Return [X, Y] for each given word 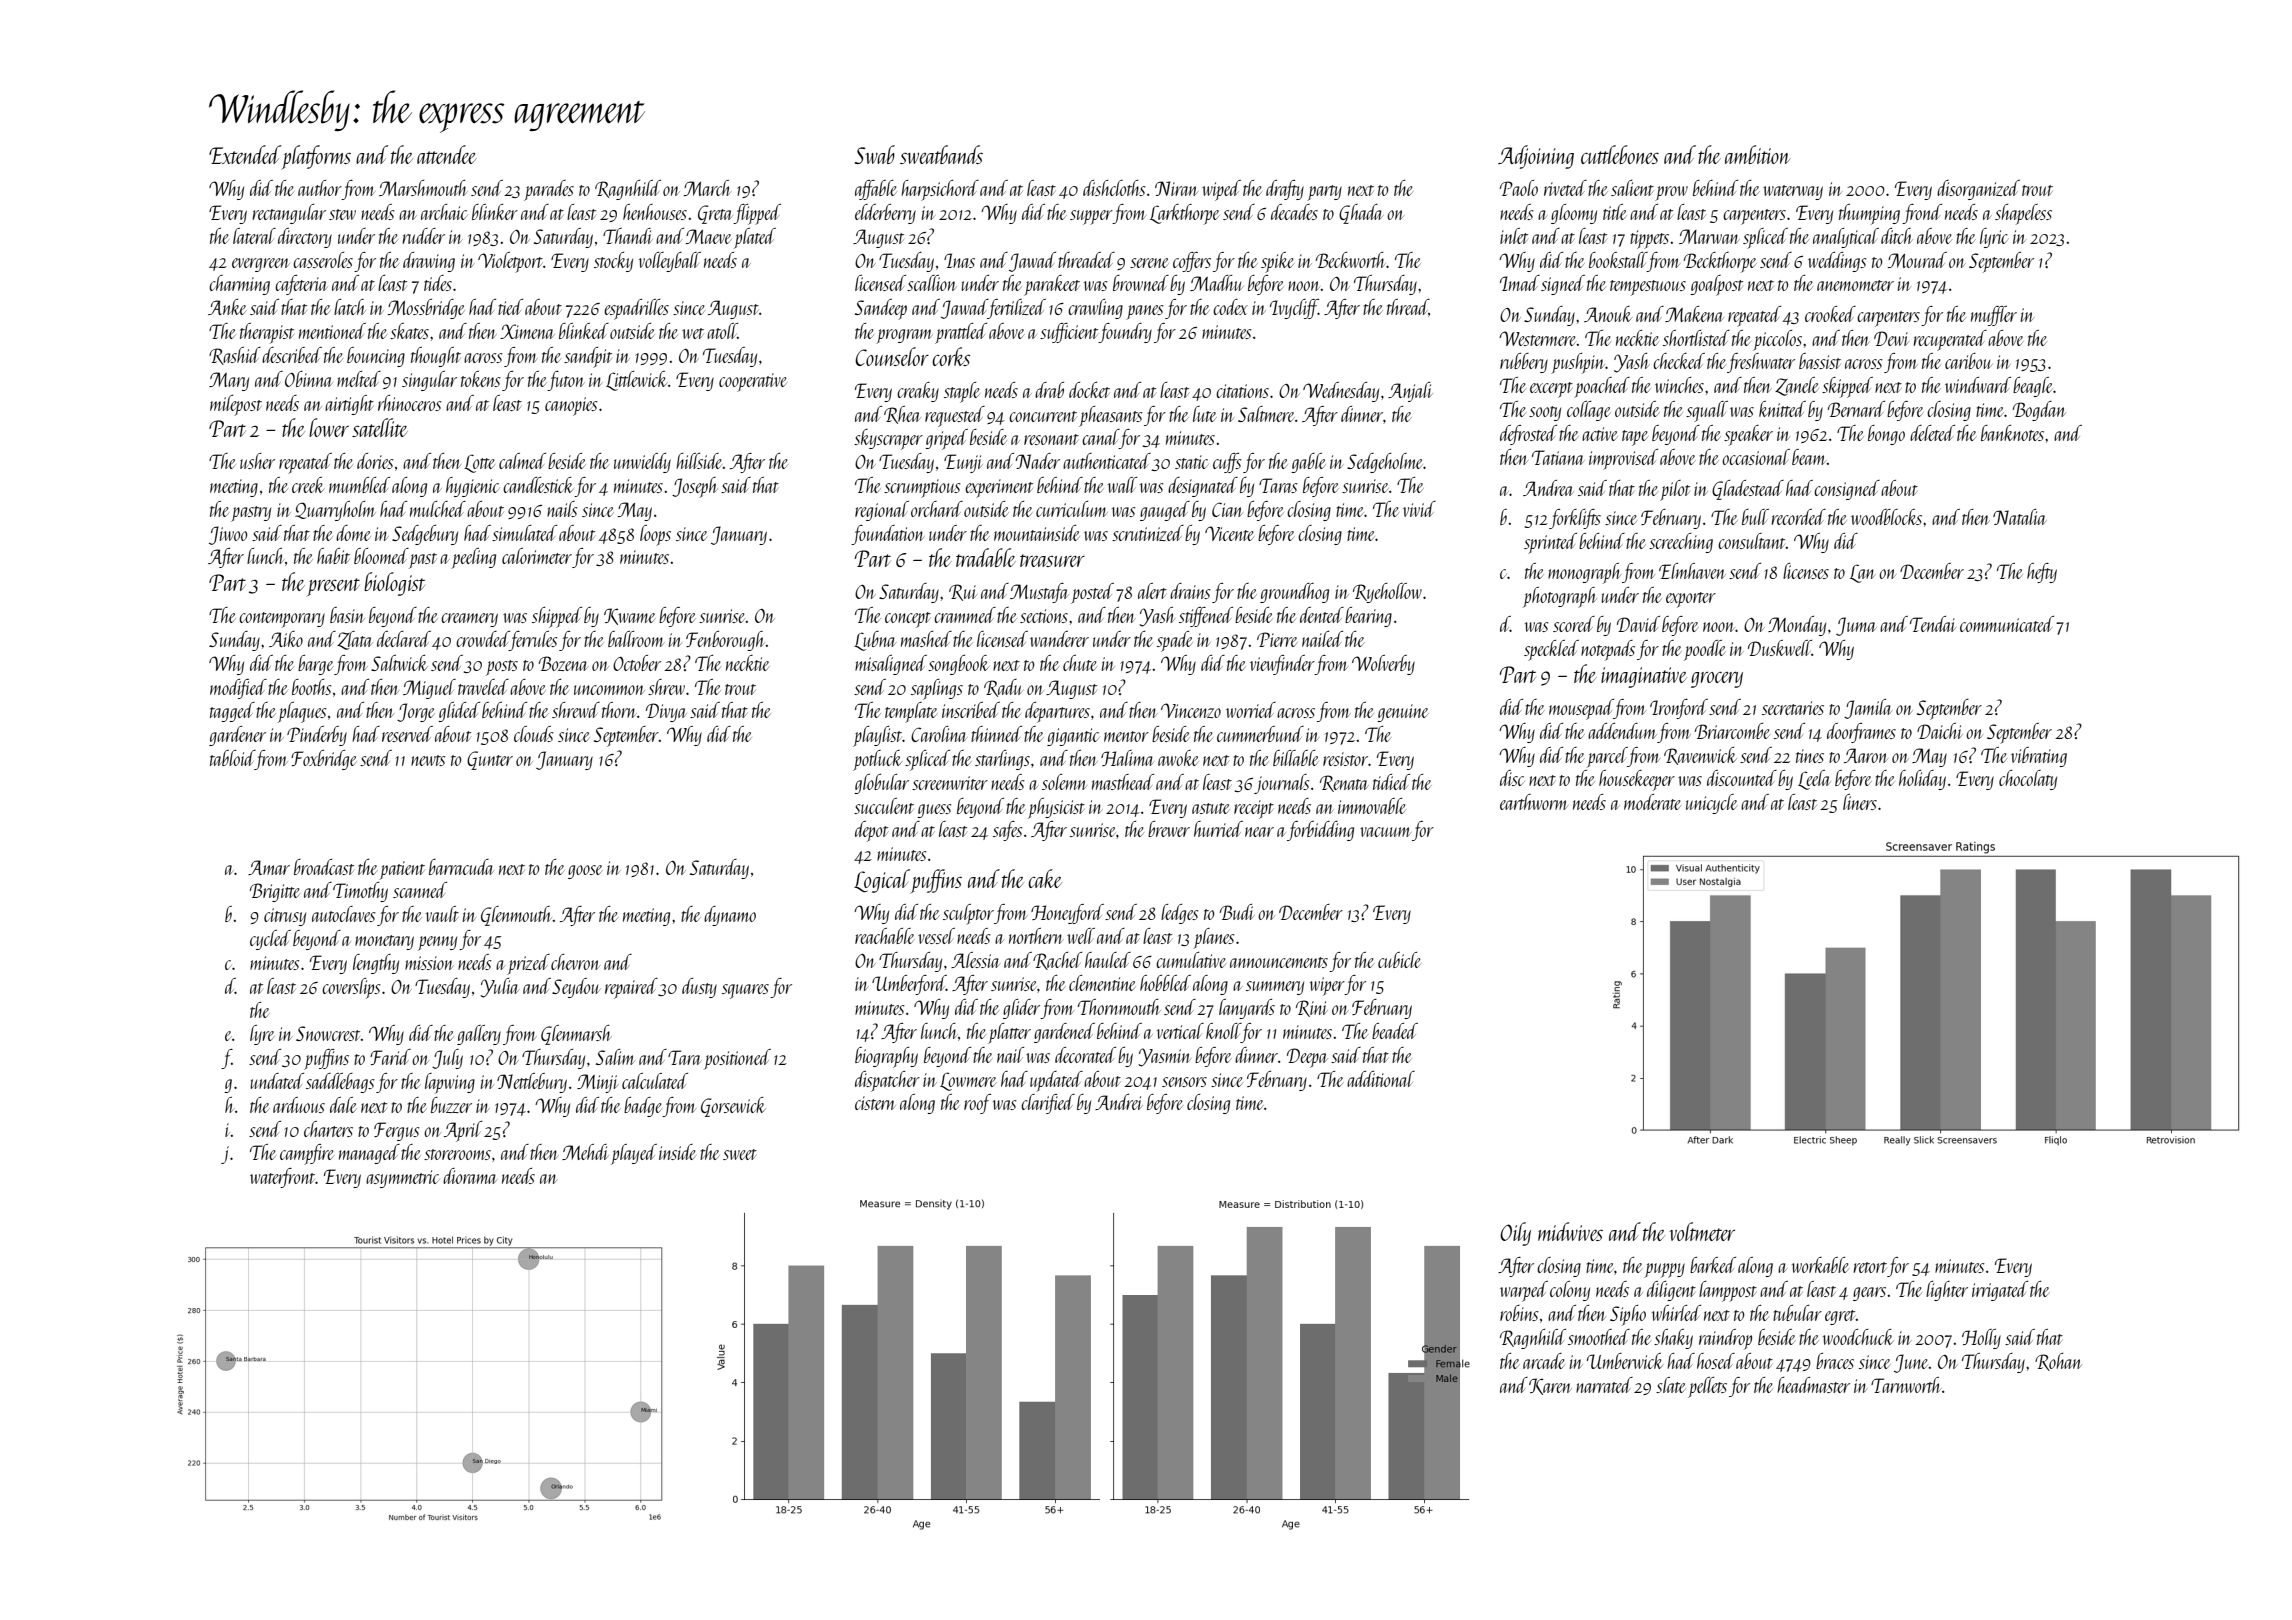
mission [429, 963]
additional [1381, 1079]
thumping [1869, 214]
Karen [1550, 1386]
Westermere [1538, 338]
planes [1214, 938]
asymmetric [403, 1179]
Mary [229, 381]
